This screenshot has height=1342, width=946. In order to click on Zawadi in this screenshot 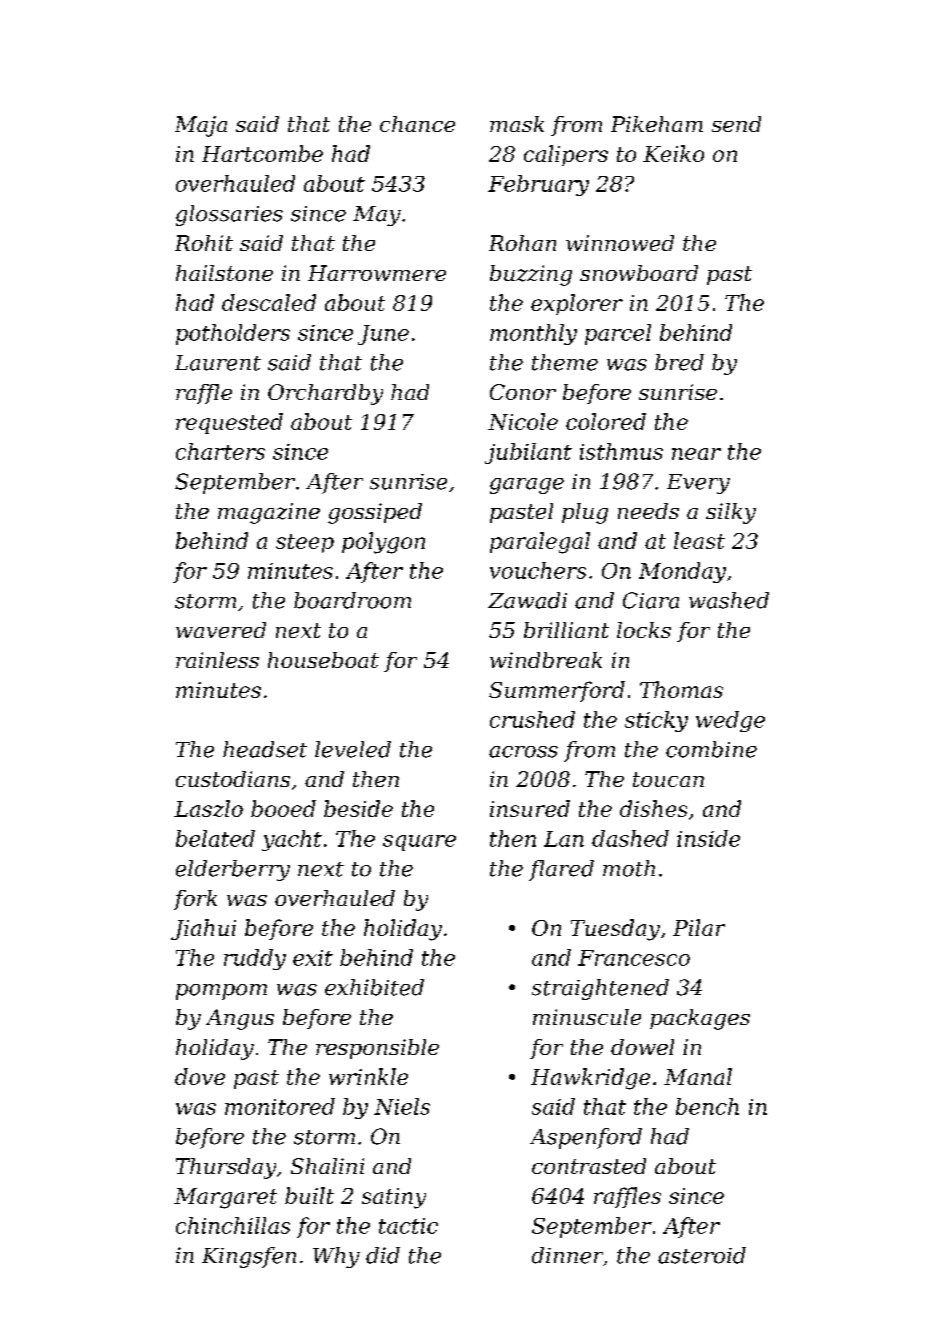, I will do `click(527, 600)`.
